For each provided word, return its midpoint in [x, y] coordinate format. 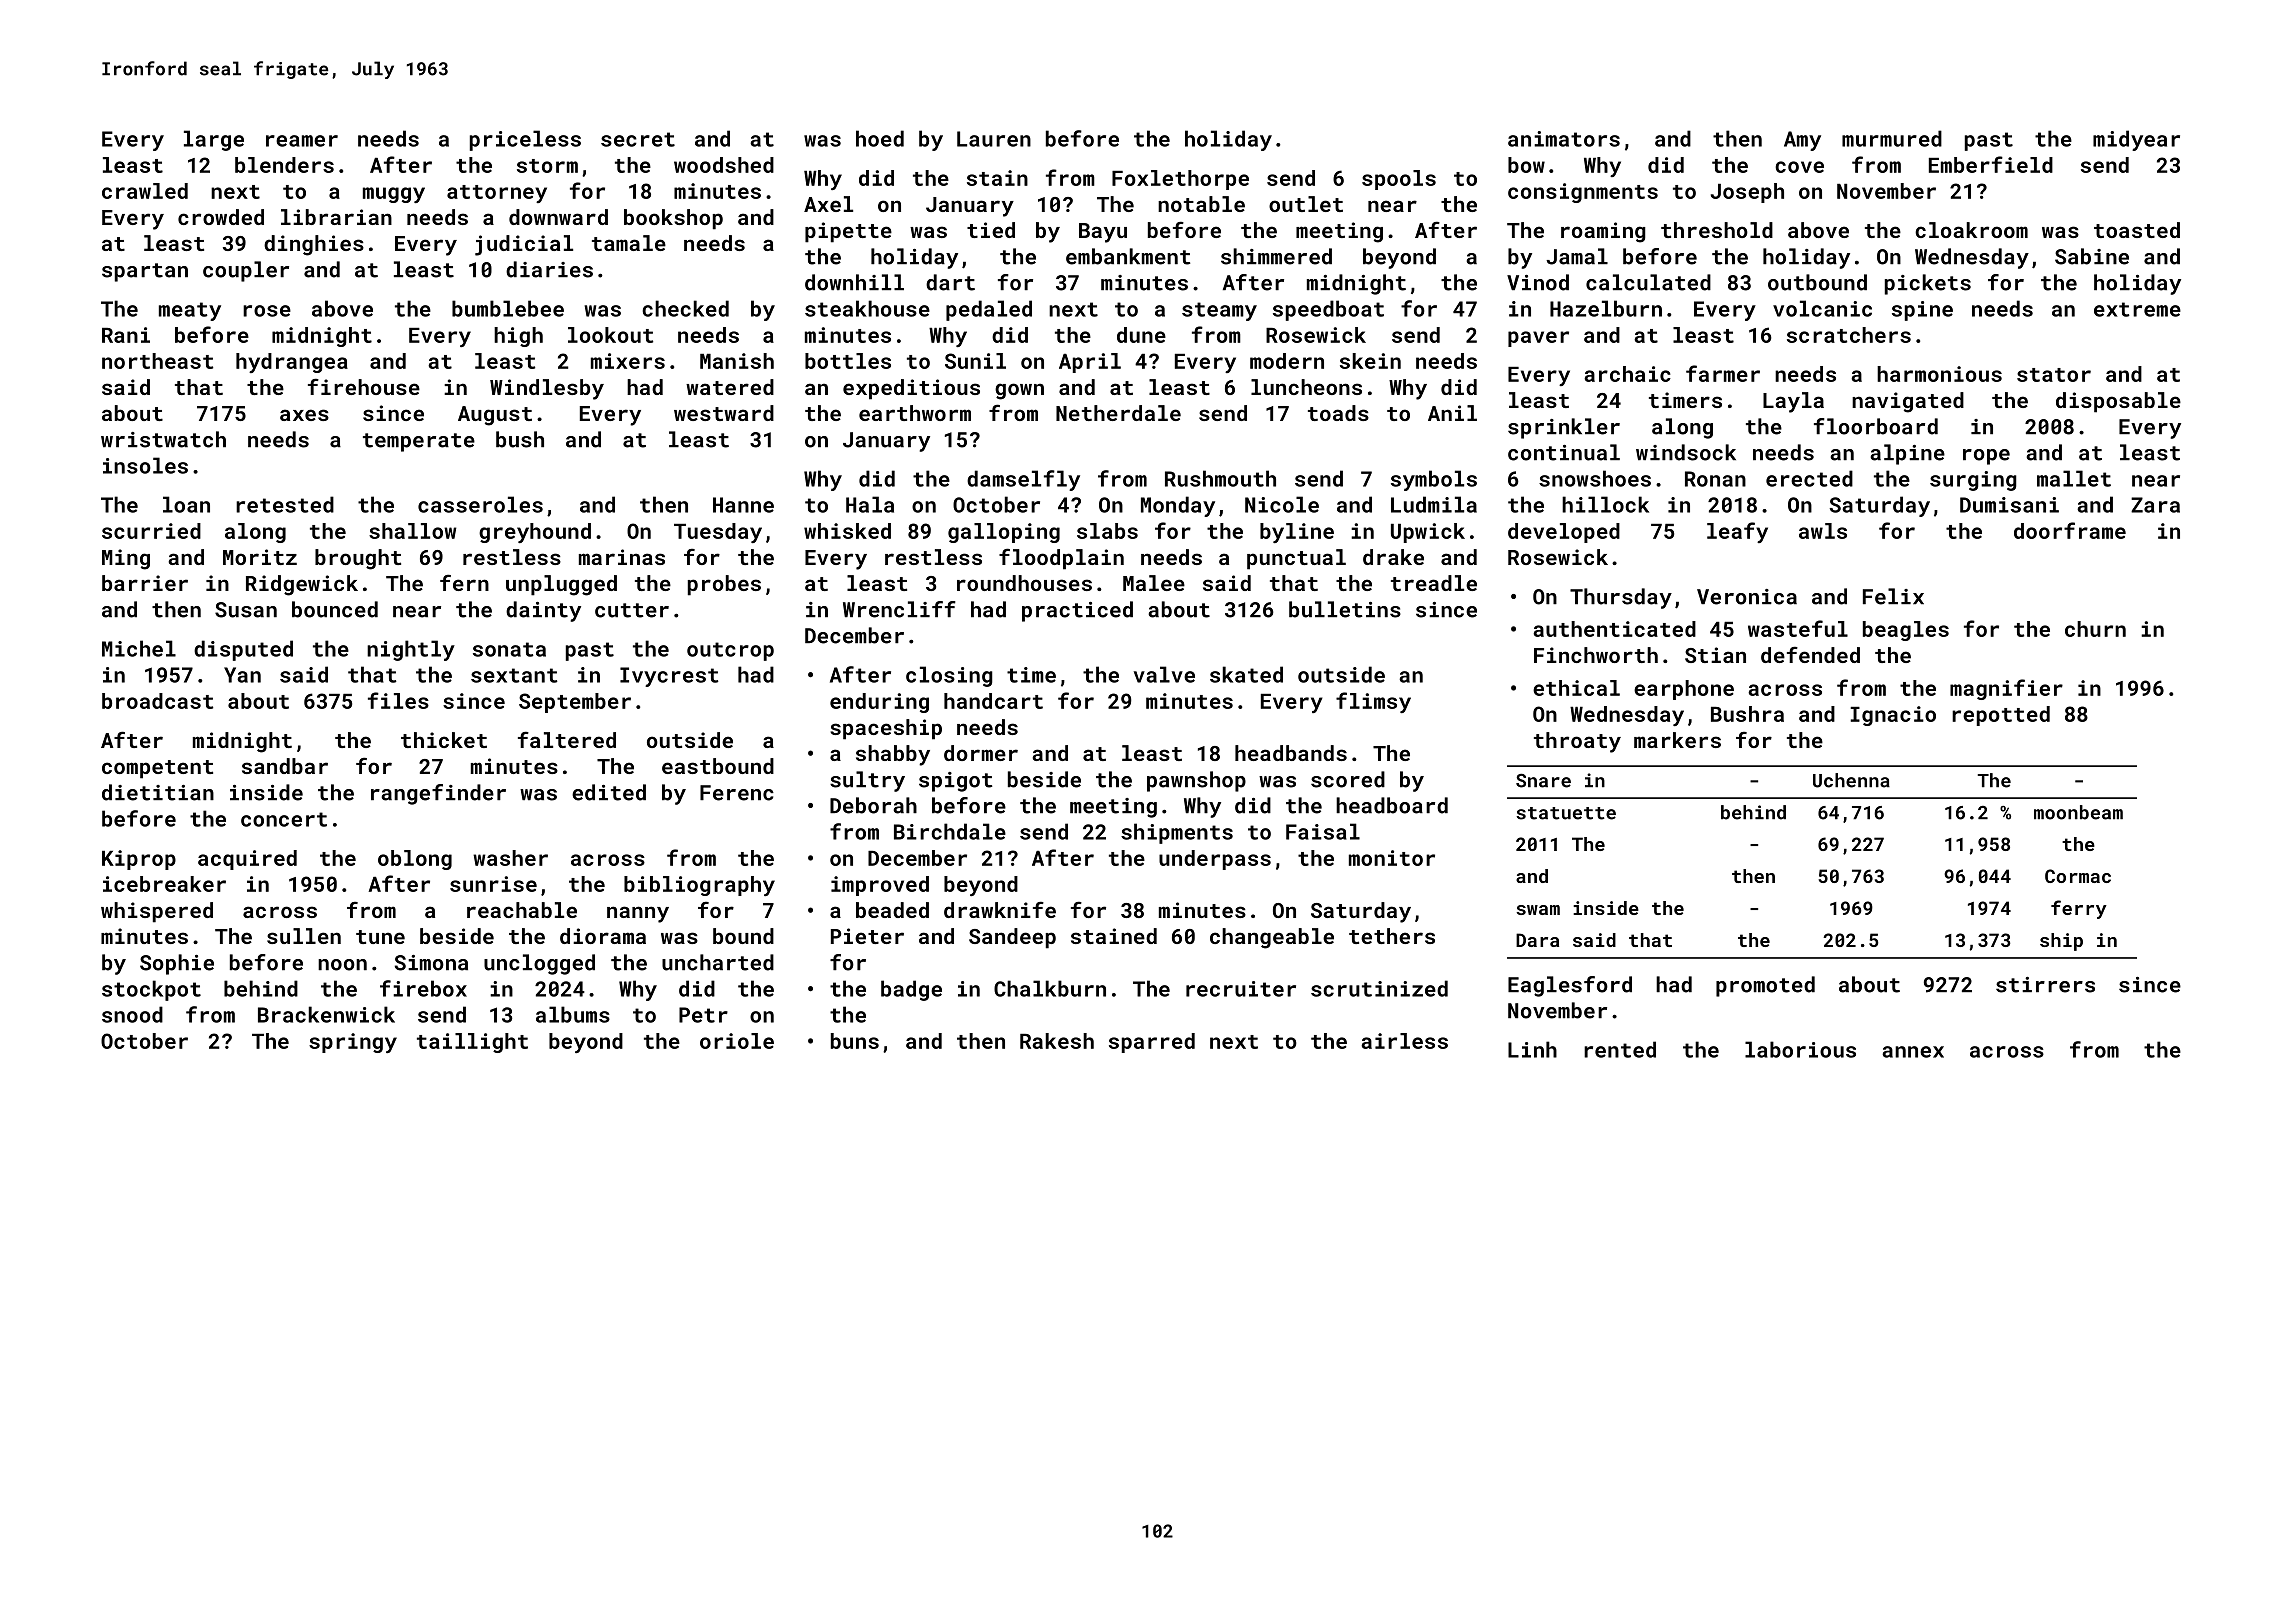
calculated [1648, 282]
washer [510, 858]
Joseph [1747, 193]
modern [1287, 361]
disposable [2118, 402]
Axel [828, 204]
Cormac [2078, 876]
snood [132, 1014]
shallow [413, 531]
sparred [1152, 1043]
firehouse [364, 386]
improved [880, 886]
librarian [336, 217]
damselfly [1023, 480]
